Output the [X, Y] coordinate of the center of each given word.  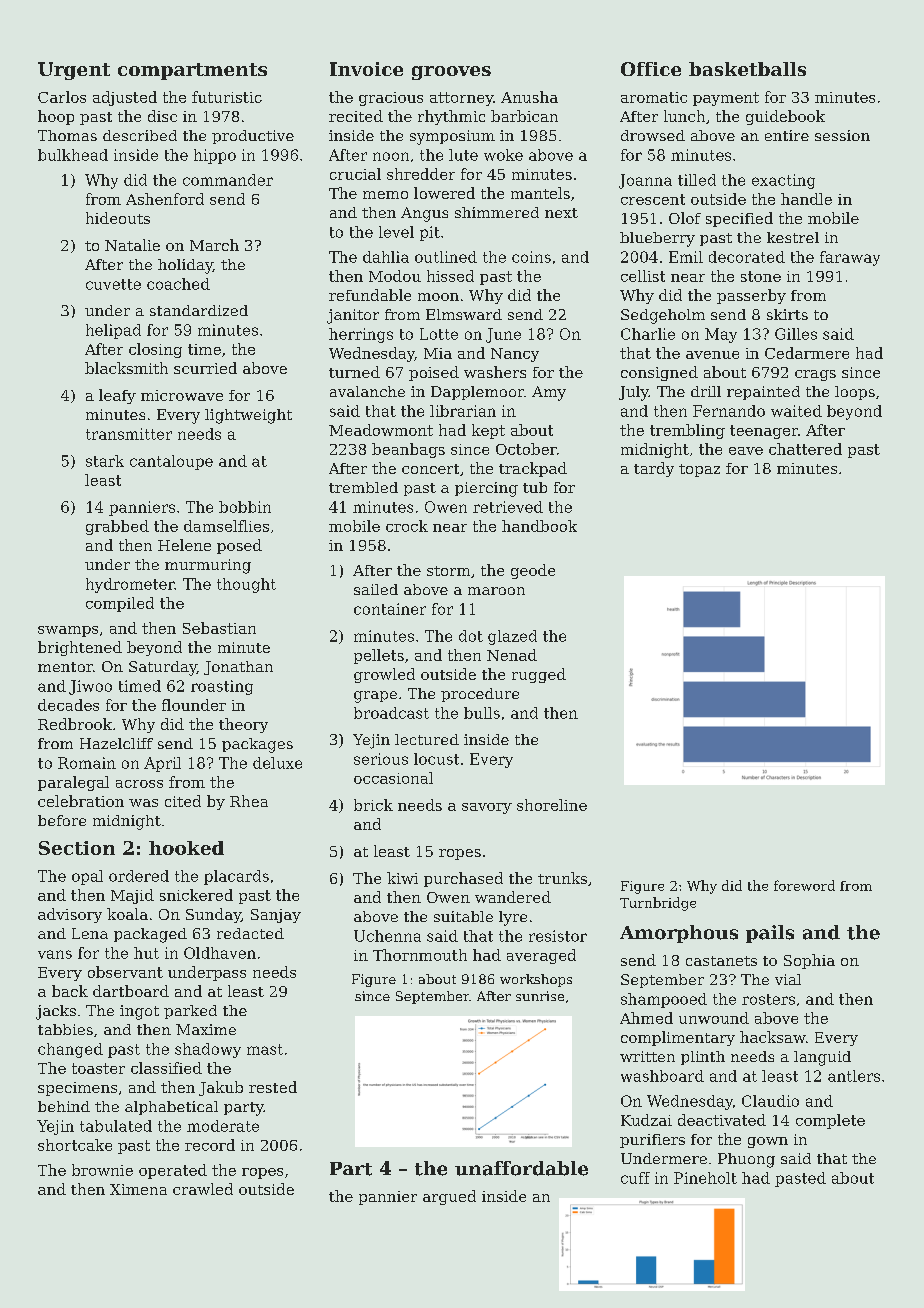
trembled [363, 487]
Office [651, 69]
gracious [391, 99]
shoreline [552, 805]
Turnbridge [658, 904]
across [139, 784]
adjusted [125, 98]
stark [105, 461]
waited [796, 411]
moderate [223, 1126]
